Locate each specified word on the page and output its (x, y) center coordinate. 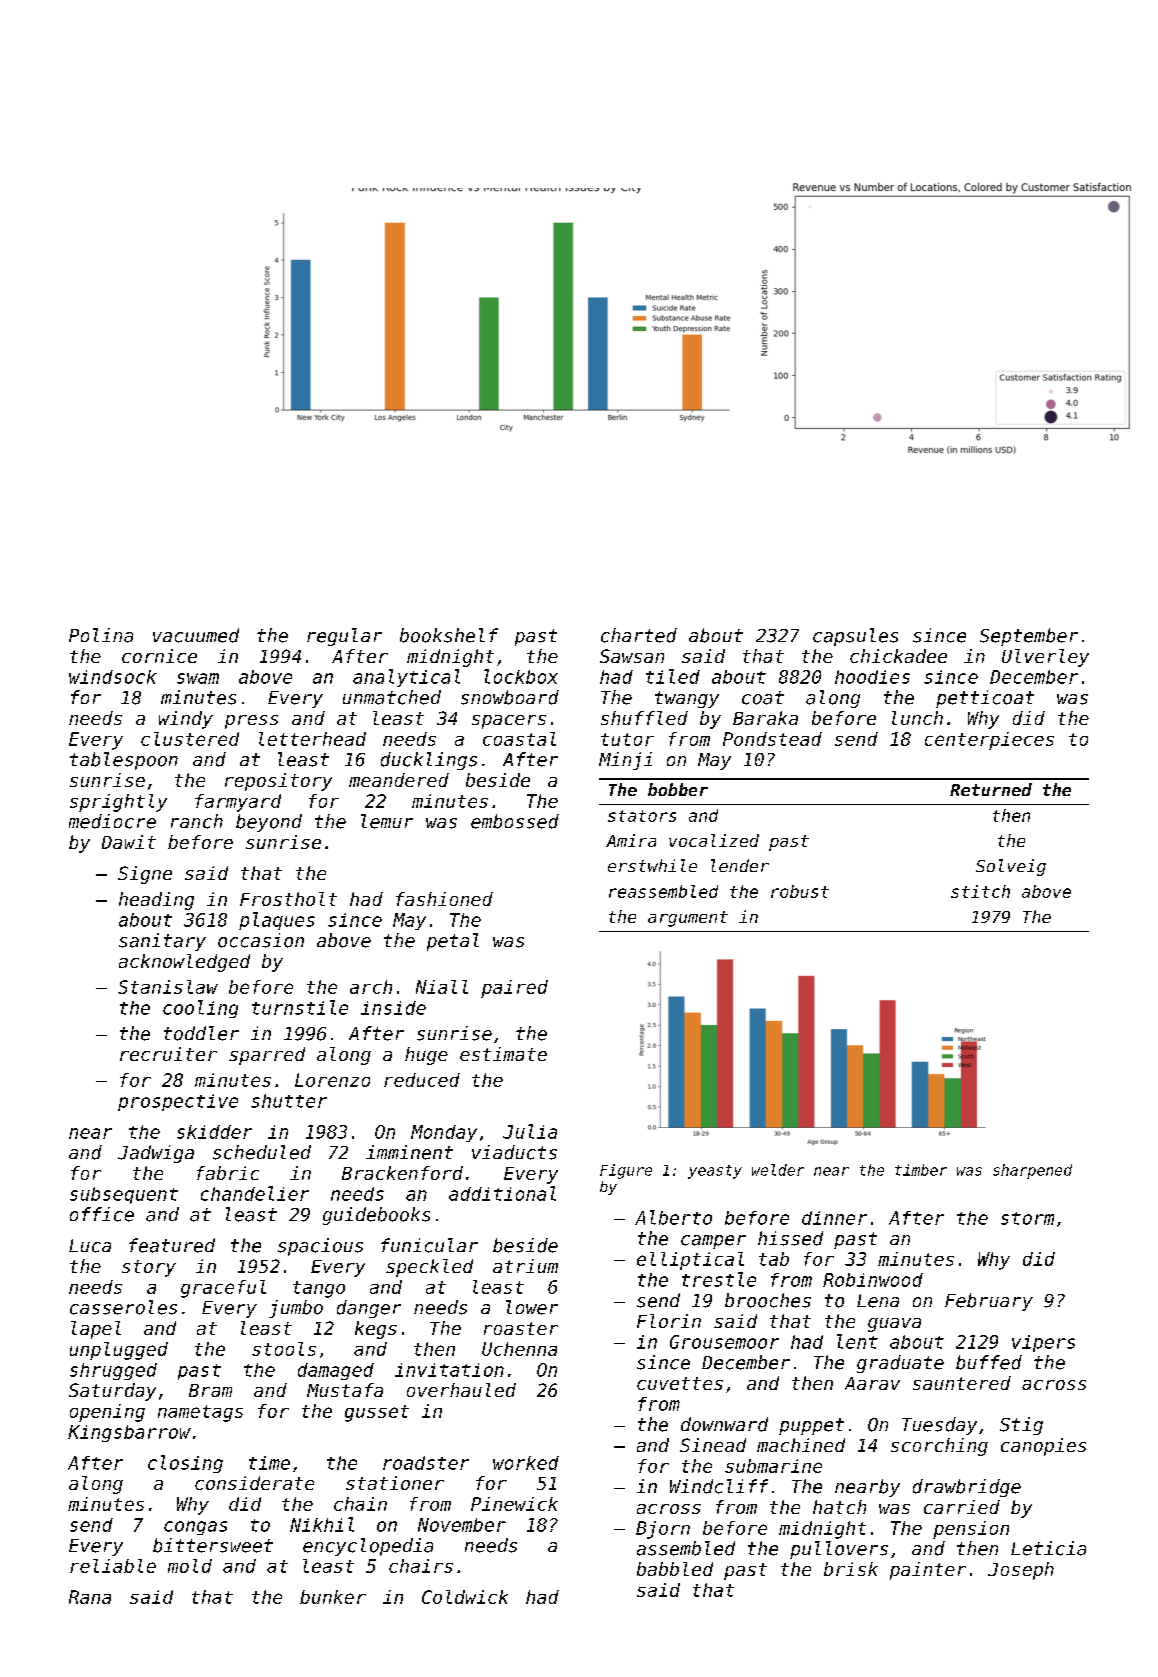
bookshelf (449, 635)
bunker (333, 1597)
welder (778, 1170)
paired (514, 989)
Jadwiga (156, 1154)
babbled (675, 1569)
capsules (855, 637)
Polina (101, 635)
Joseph (1021, 1571)
